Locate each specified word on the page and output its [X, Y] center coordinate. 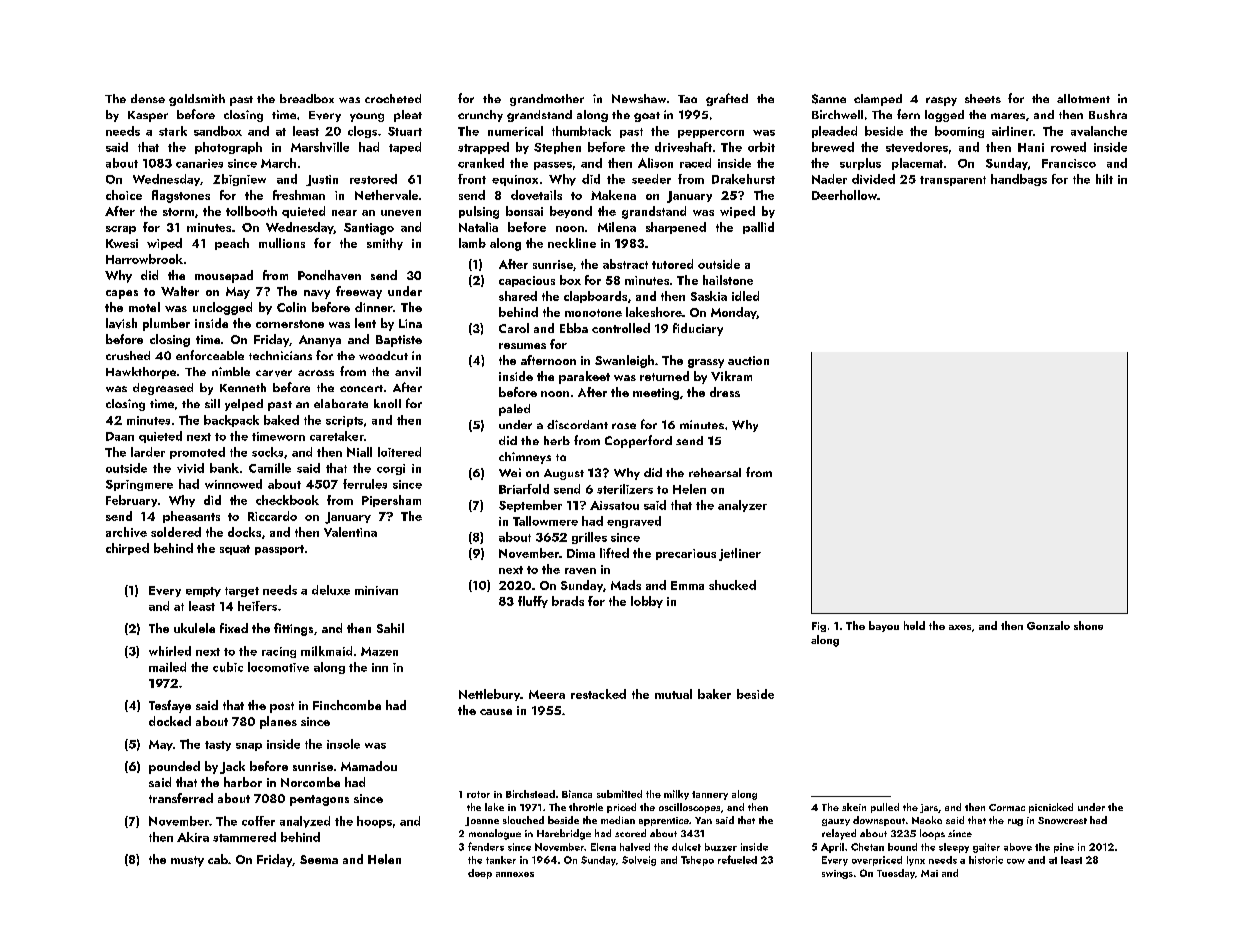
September [530, 506]
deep [480, 874]
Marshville [320, 147]
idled [745, 296]
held [914, 625]
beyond [571, 212]
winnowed [233, 484]
